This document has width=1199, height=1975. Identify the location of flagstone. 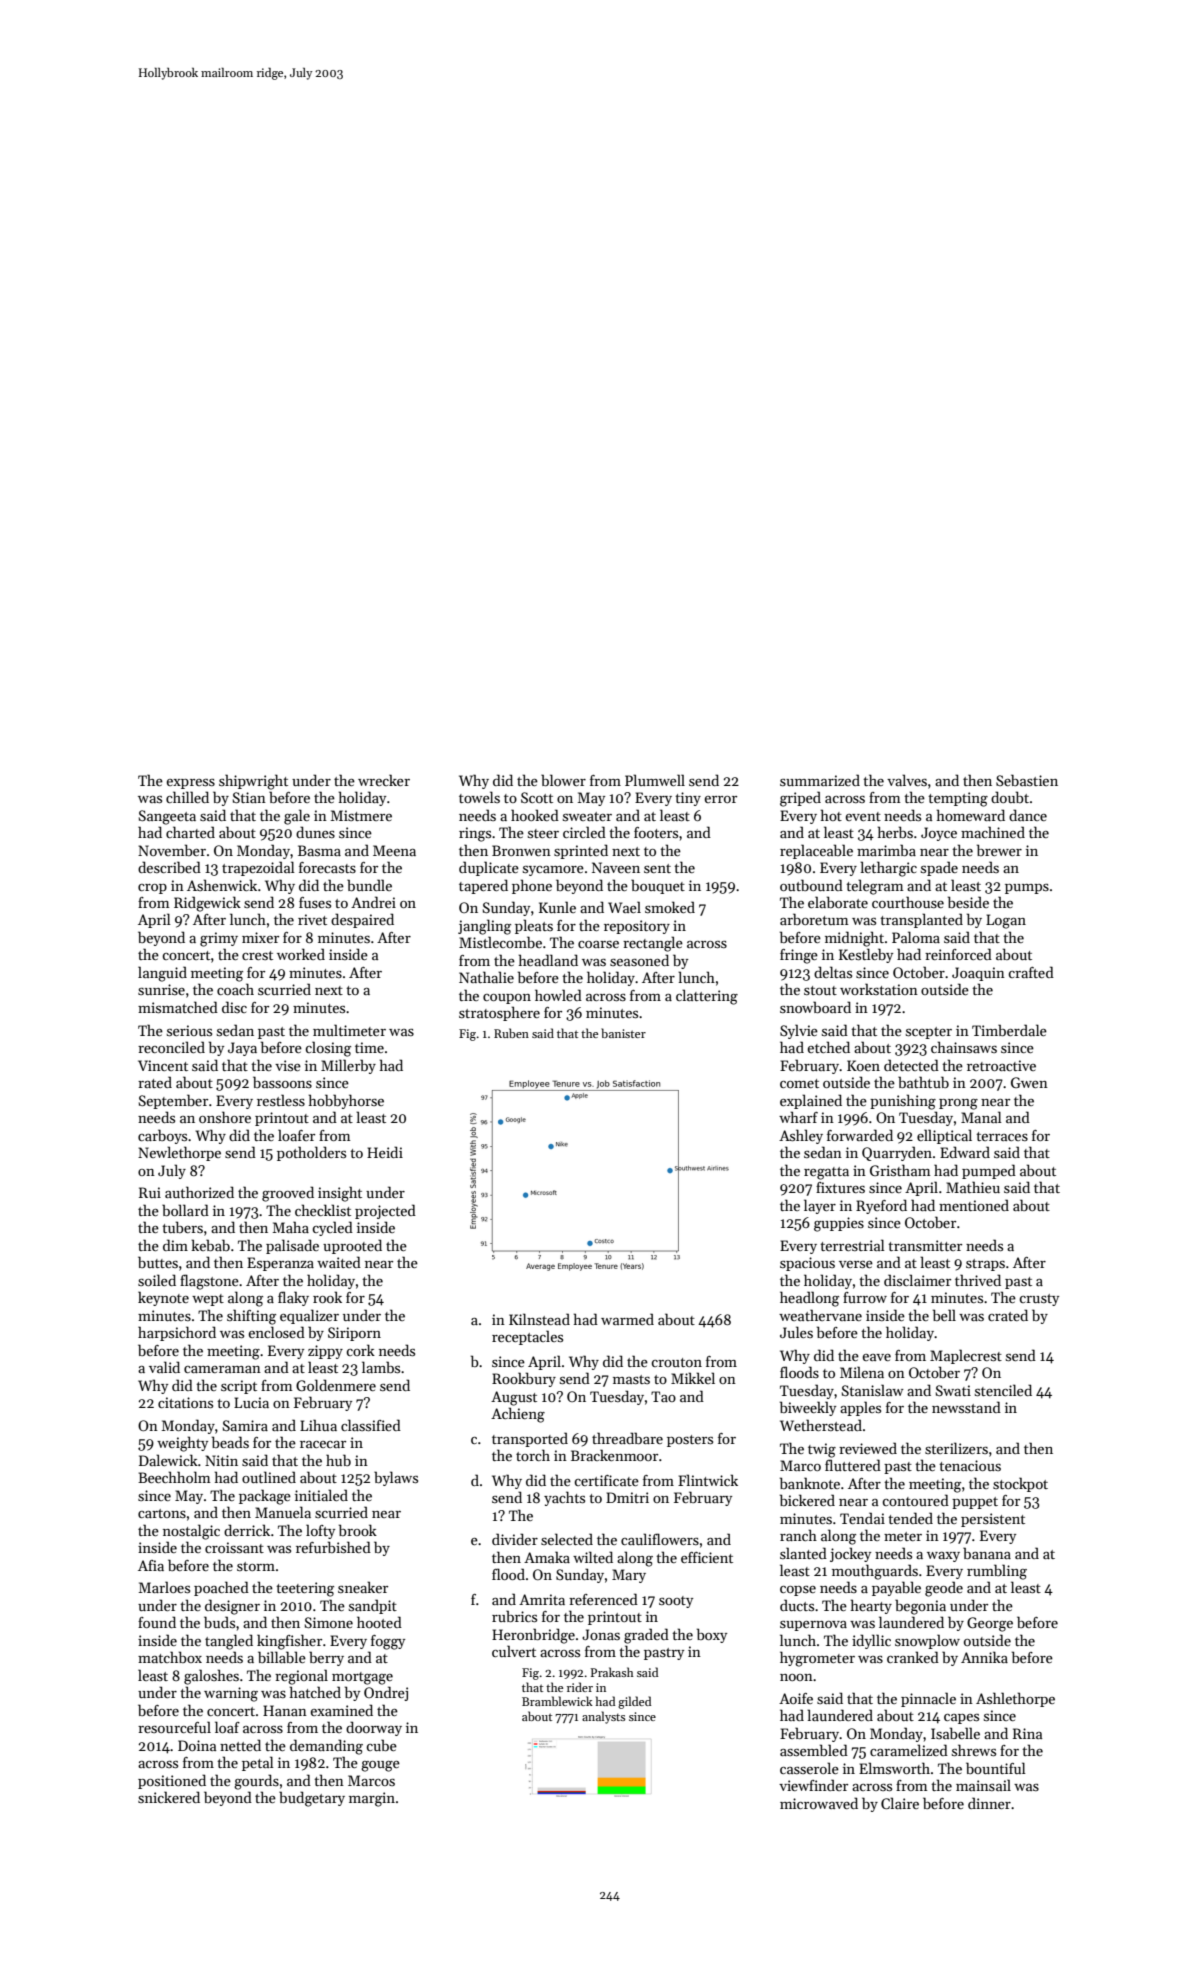
(209, 1282).
